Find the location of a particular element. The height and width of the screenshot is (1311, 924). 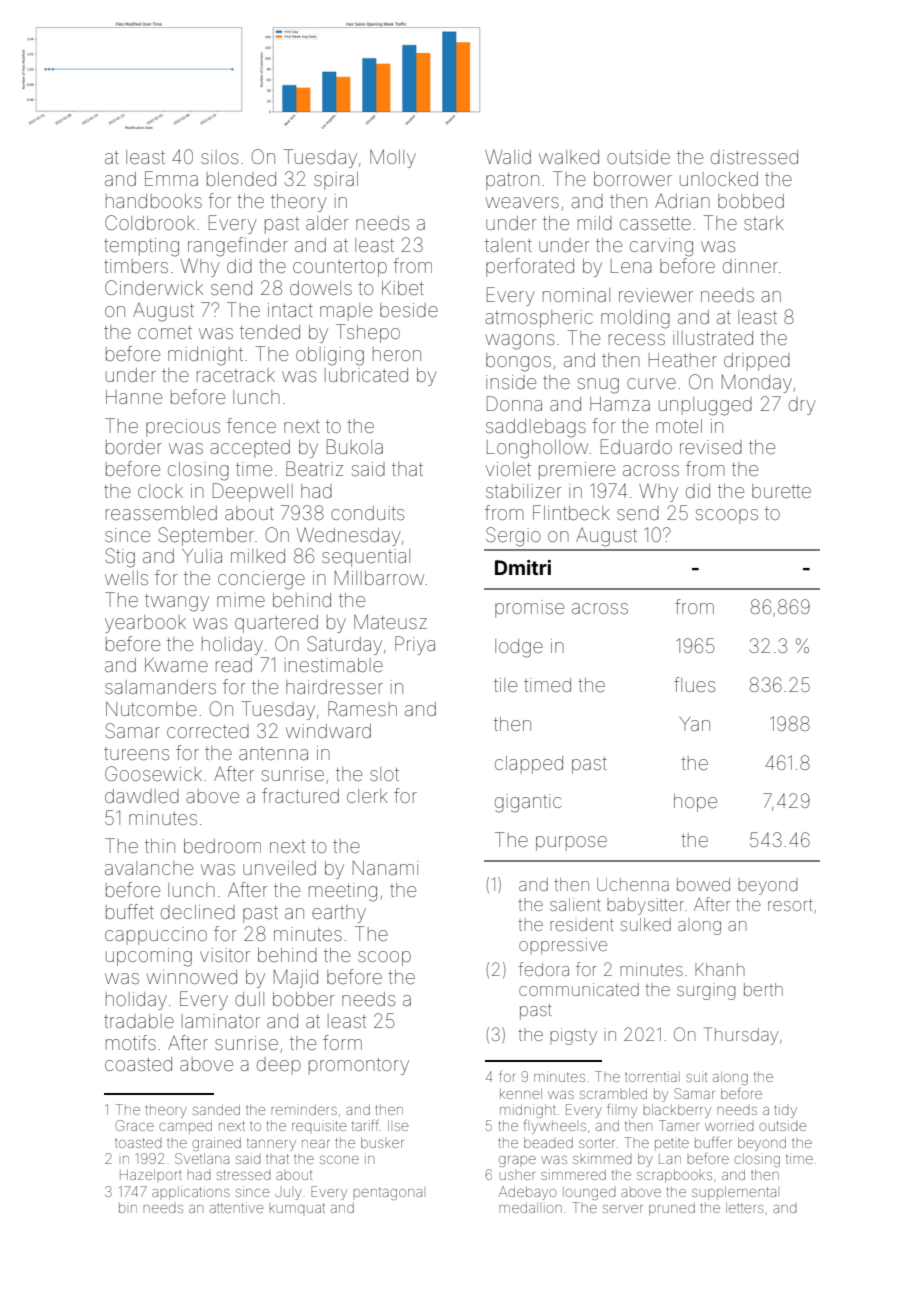

resort is located at coordinates (790, 905).
